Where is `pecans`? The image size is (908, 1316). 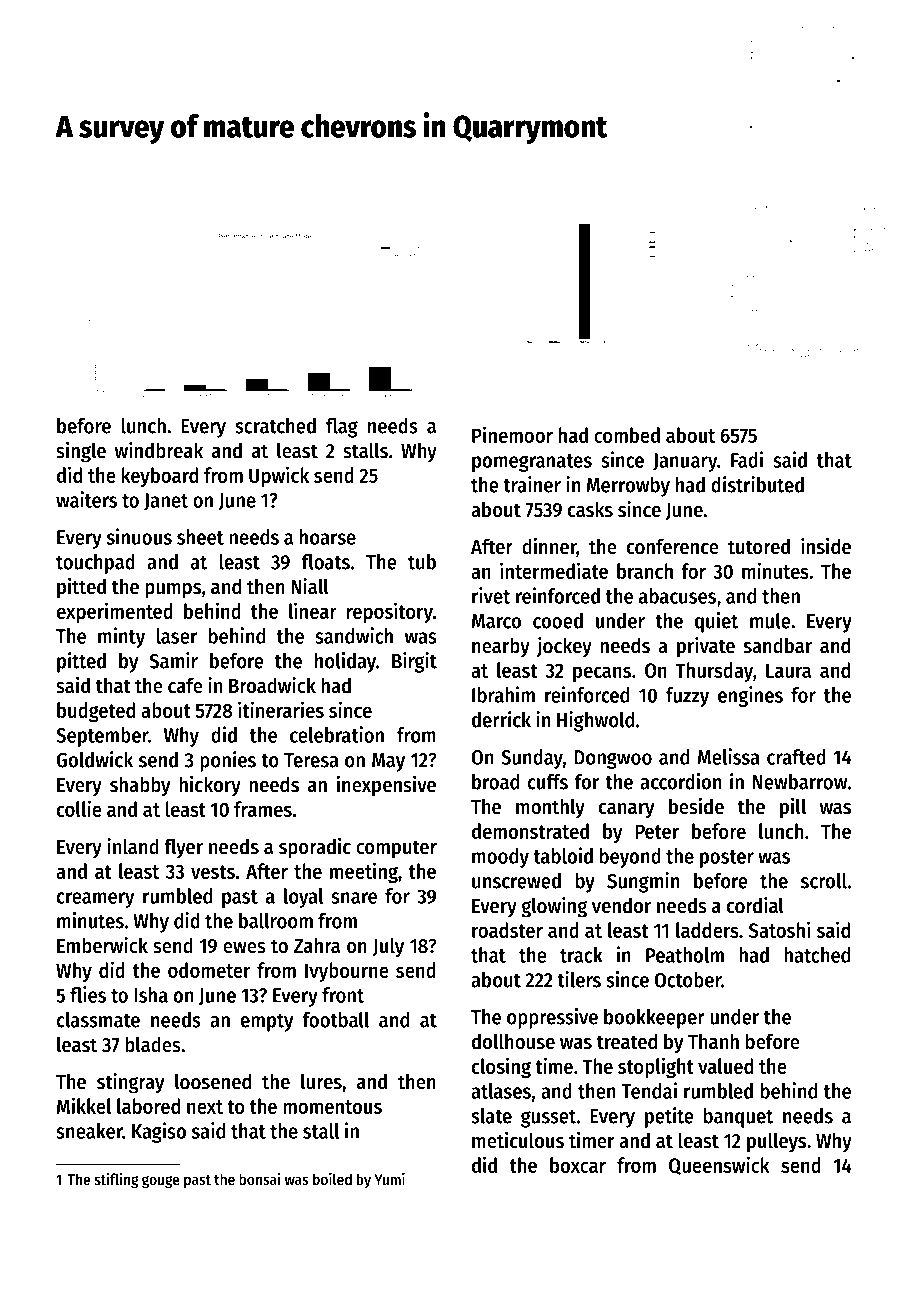
pecans is located at coordinates (602, 674).
